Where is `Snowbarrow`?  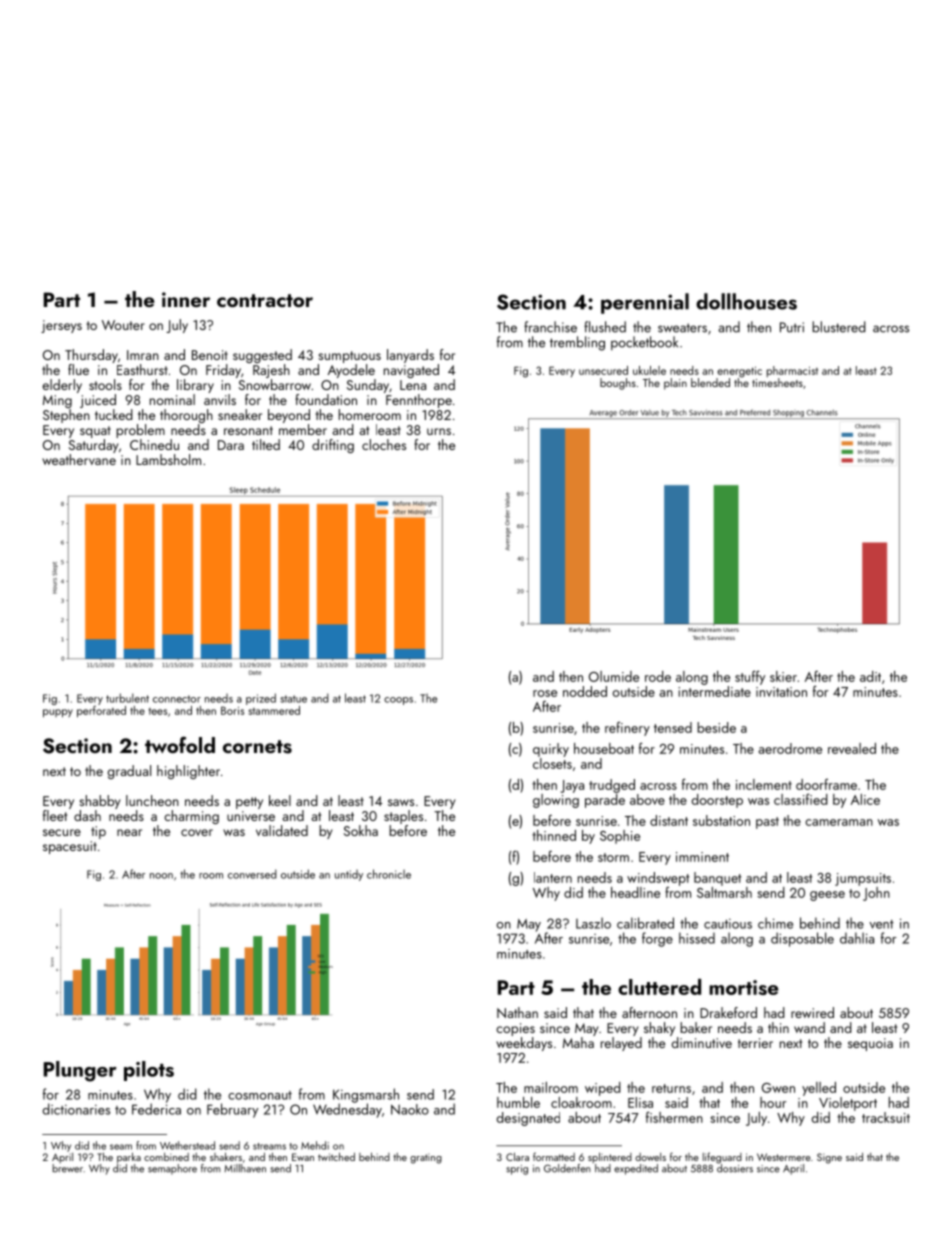 Snowbarrow is located at coordinates (275, 384).
